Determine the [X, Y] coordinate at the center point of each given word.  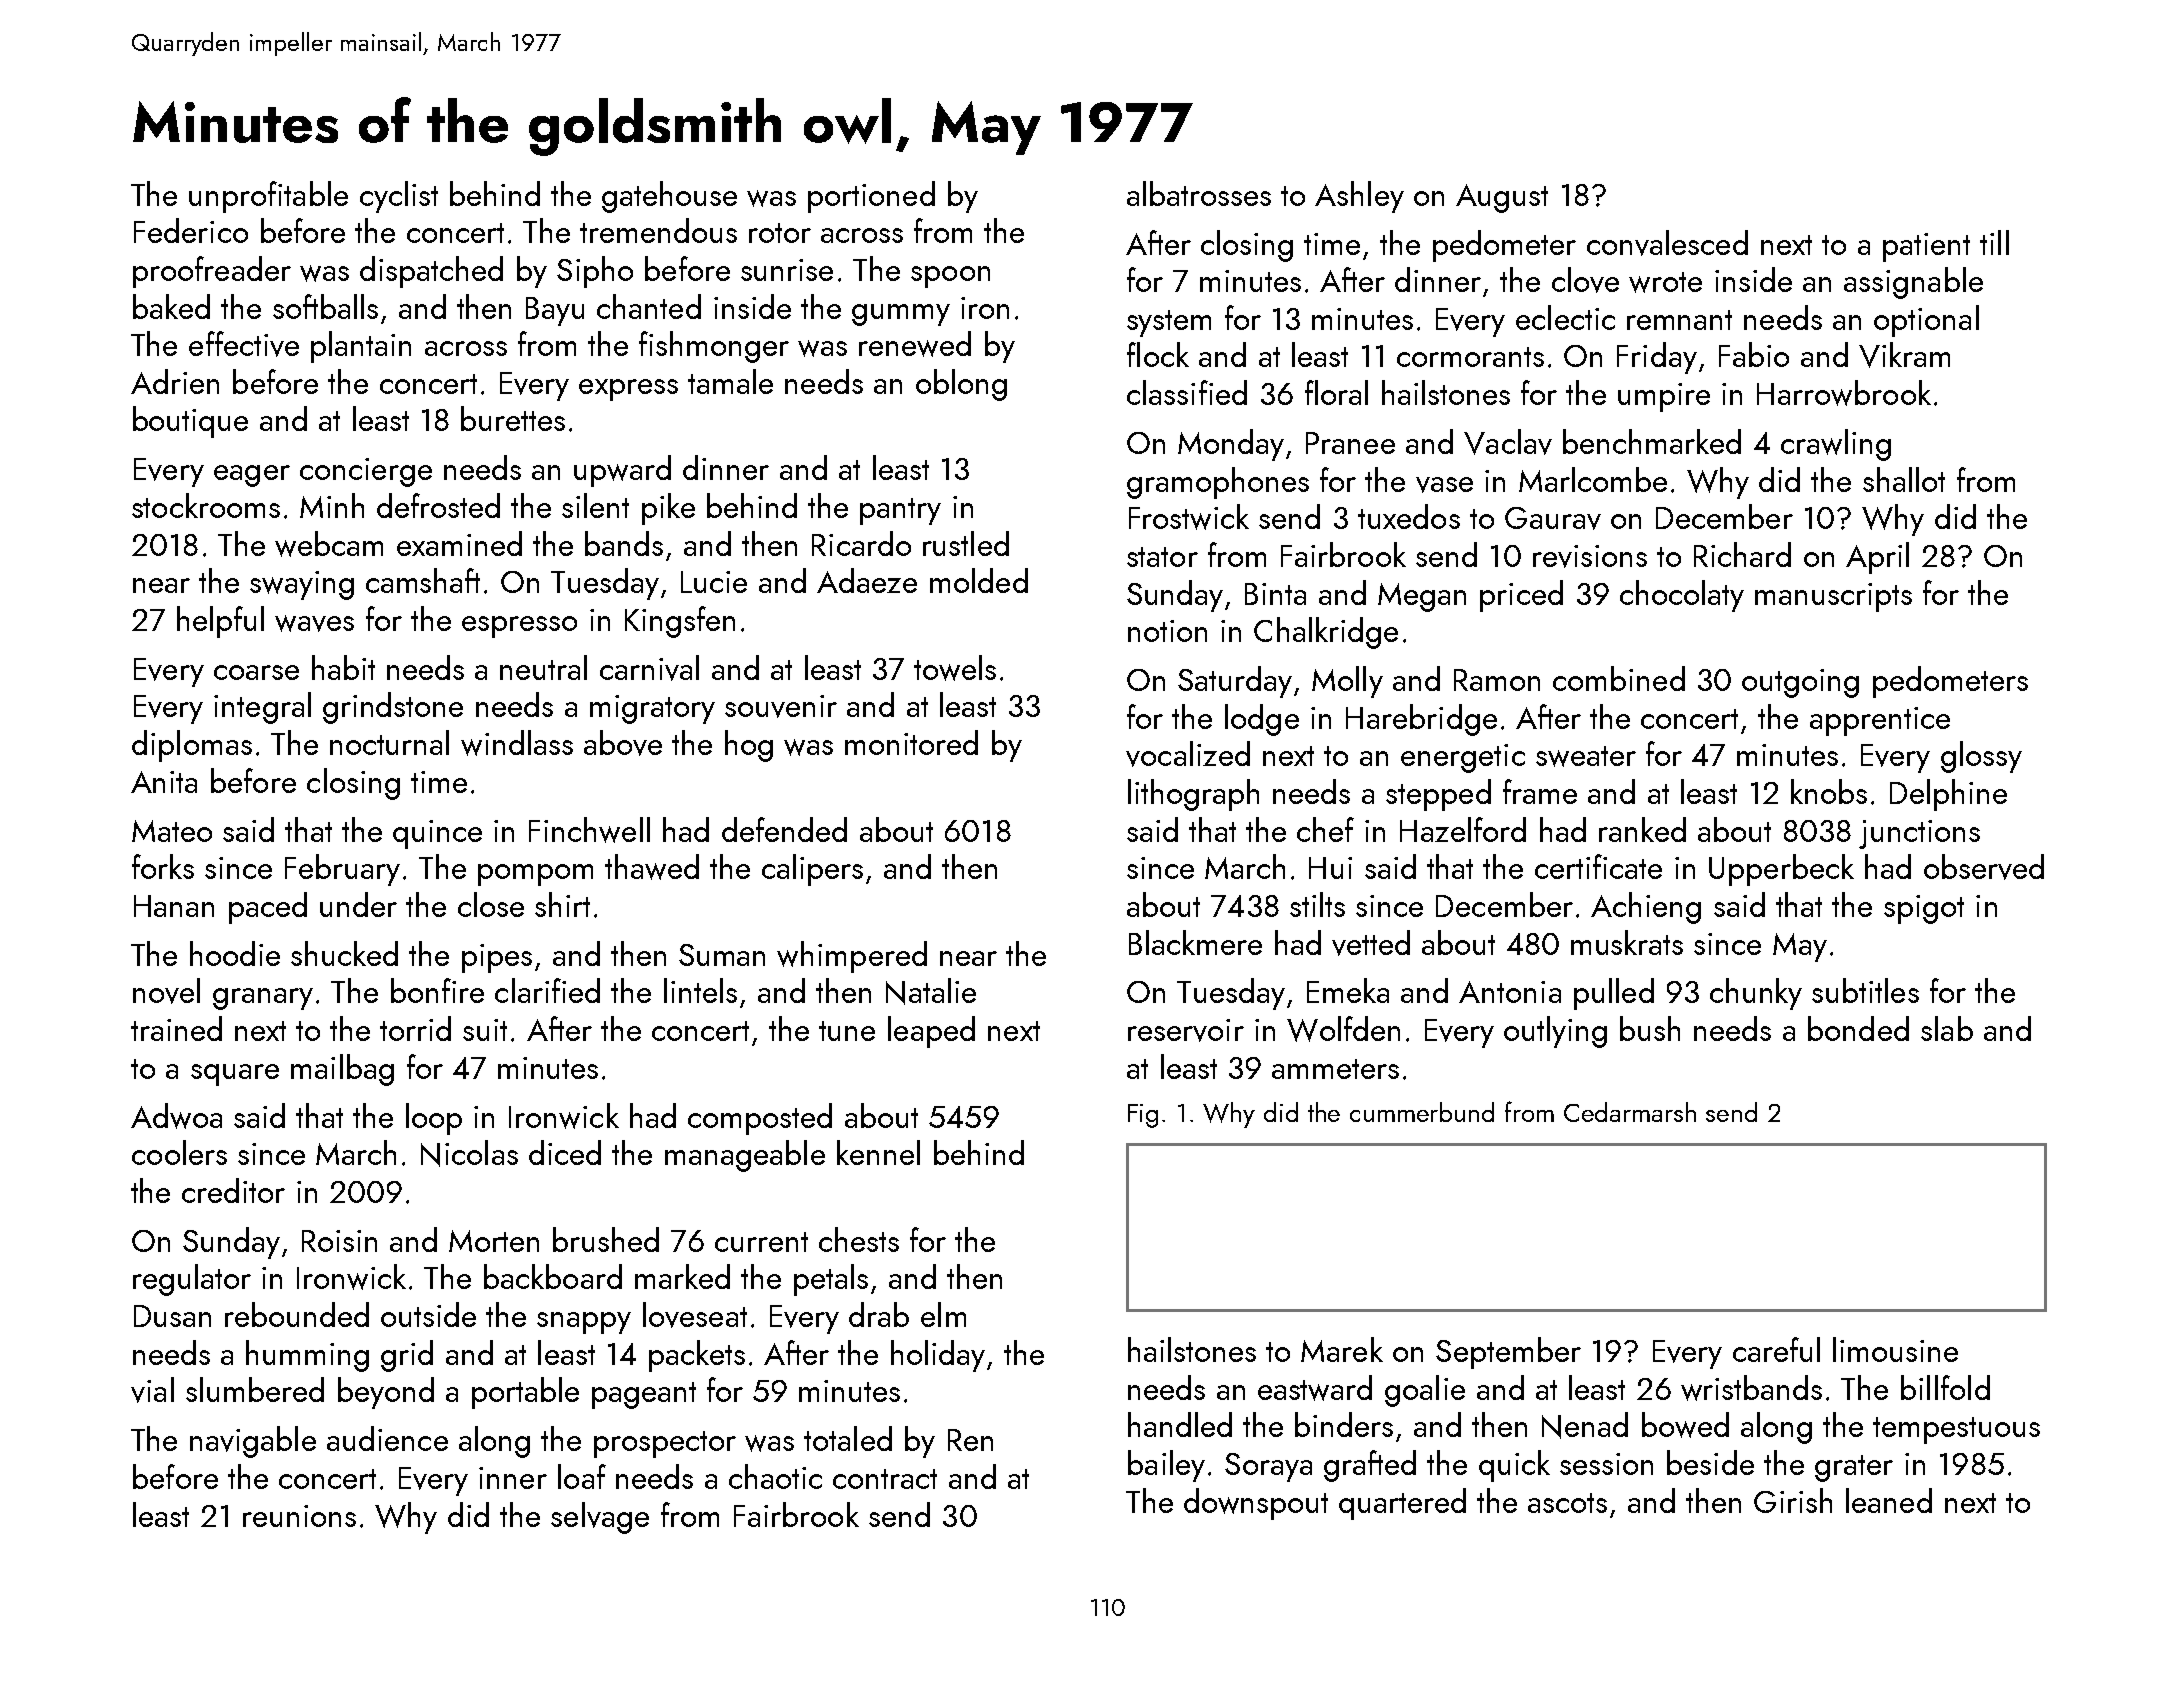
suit [485, 1030]
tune [847, 1031]
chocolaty [1682, 596]
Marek [1342, 1349]
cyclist [399, 197]
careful [1776, 1349]
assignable [1913, 283]
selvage [600, 1518]
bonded [1858, 1028]
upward [622, 471]
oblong [961, 385]
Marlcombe [1593, 479]
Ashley [1359, 197]
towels [955, 668]
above [623, 743]
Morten [494, 1241]
